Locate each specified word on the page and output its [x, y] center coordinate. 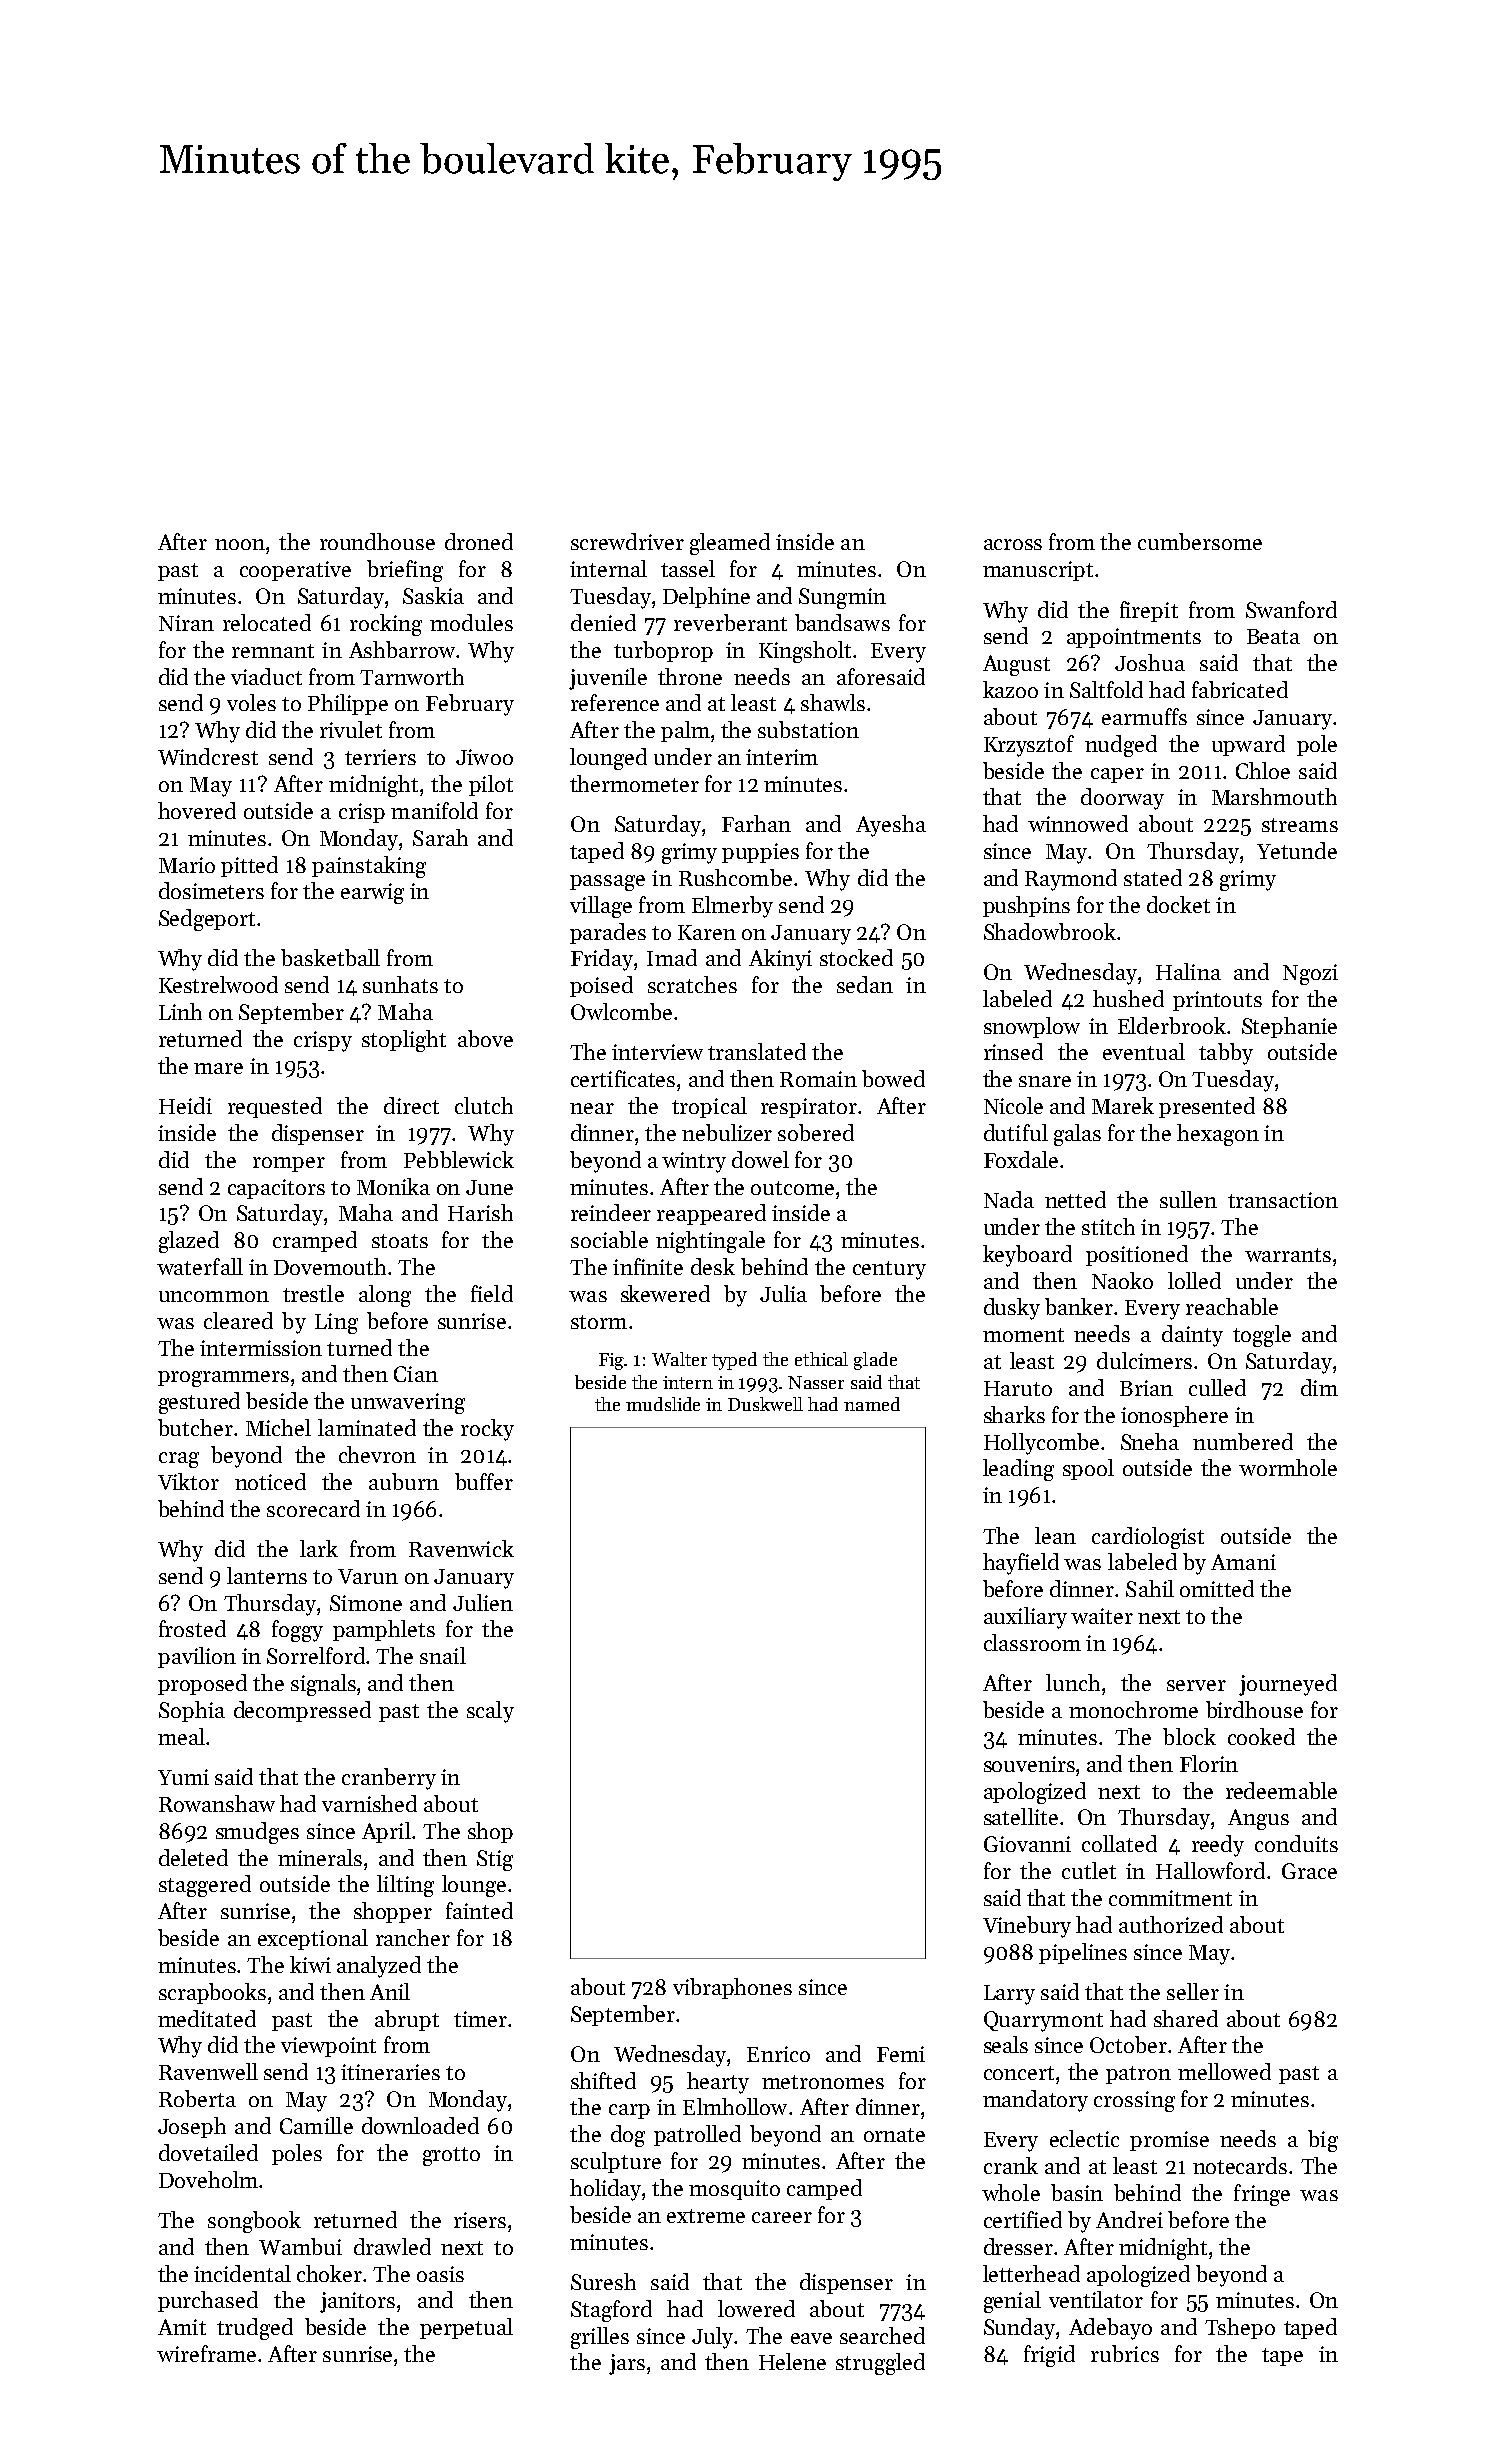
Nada [1009, 1199]
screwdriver [627, 541]
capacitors [276, 1189]
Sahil [1150, 1588]
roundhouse [377, 541]
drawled [392, 2246]
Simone [366, 1603]
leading [1018, 1470]
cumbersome [1200, 541]
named [872, 1404]
